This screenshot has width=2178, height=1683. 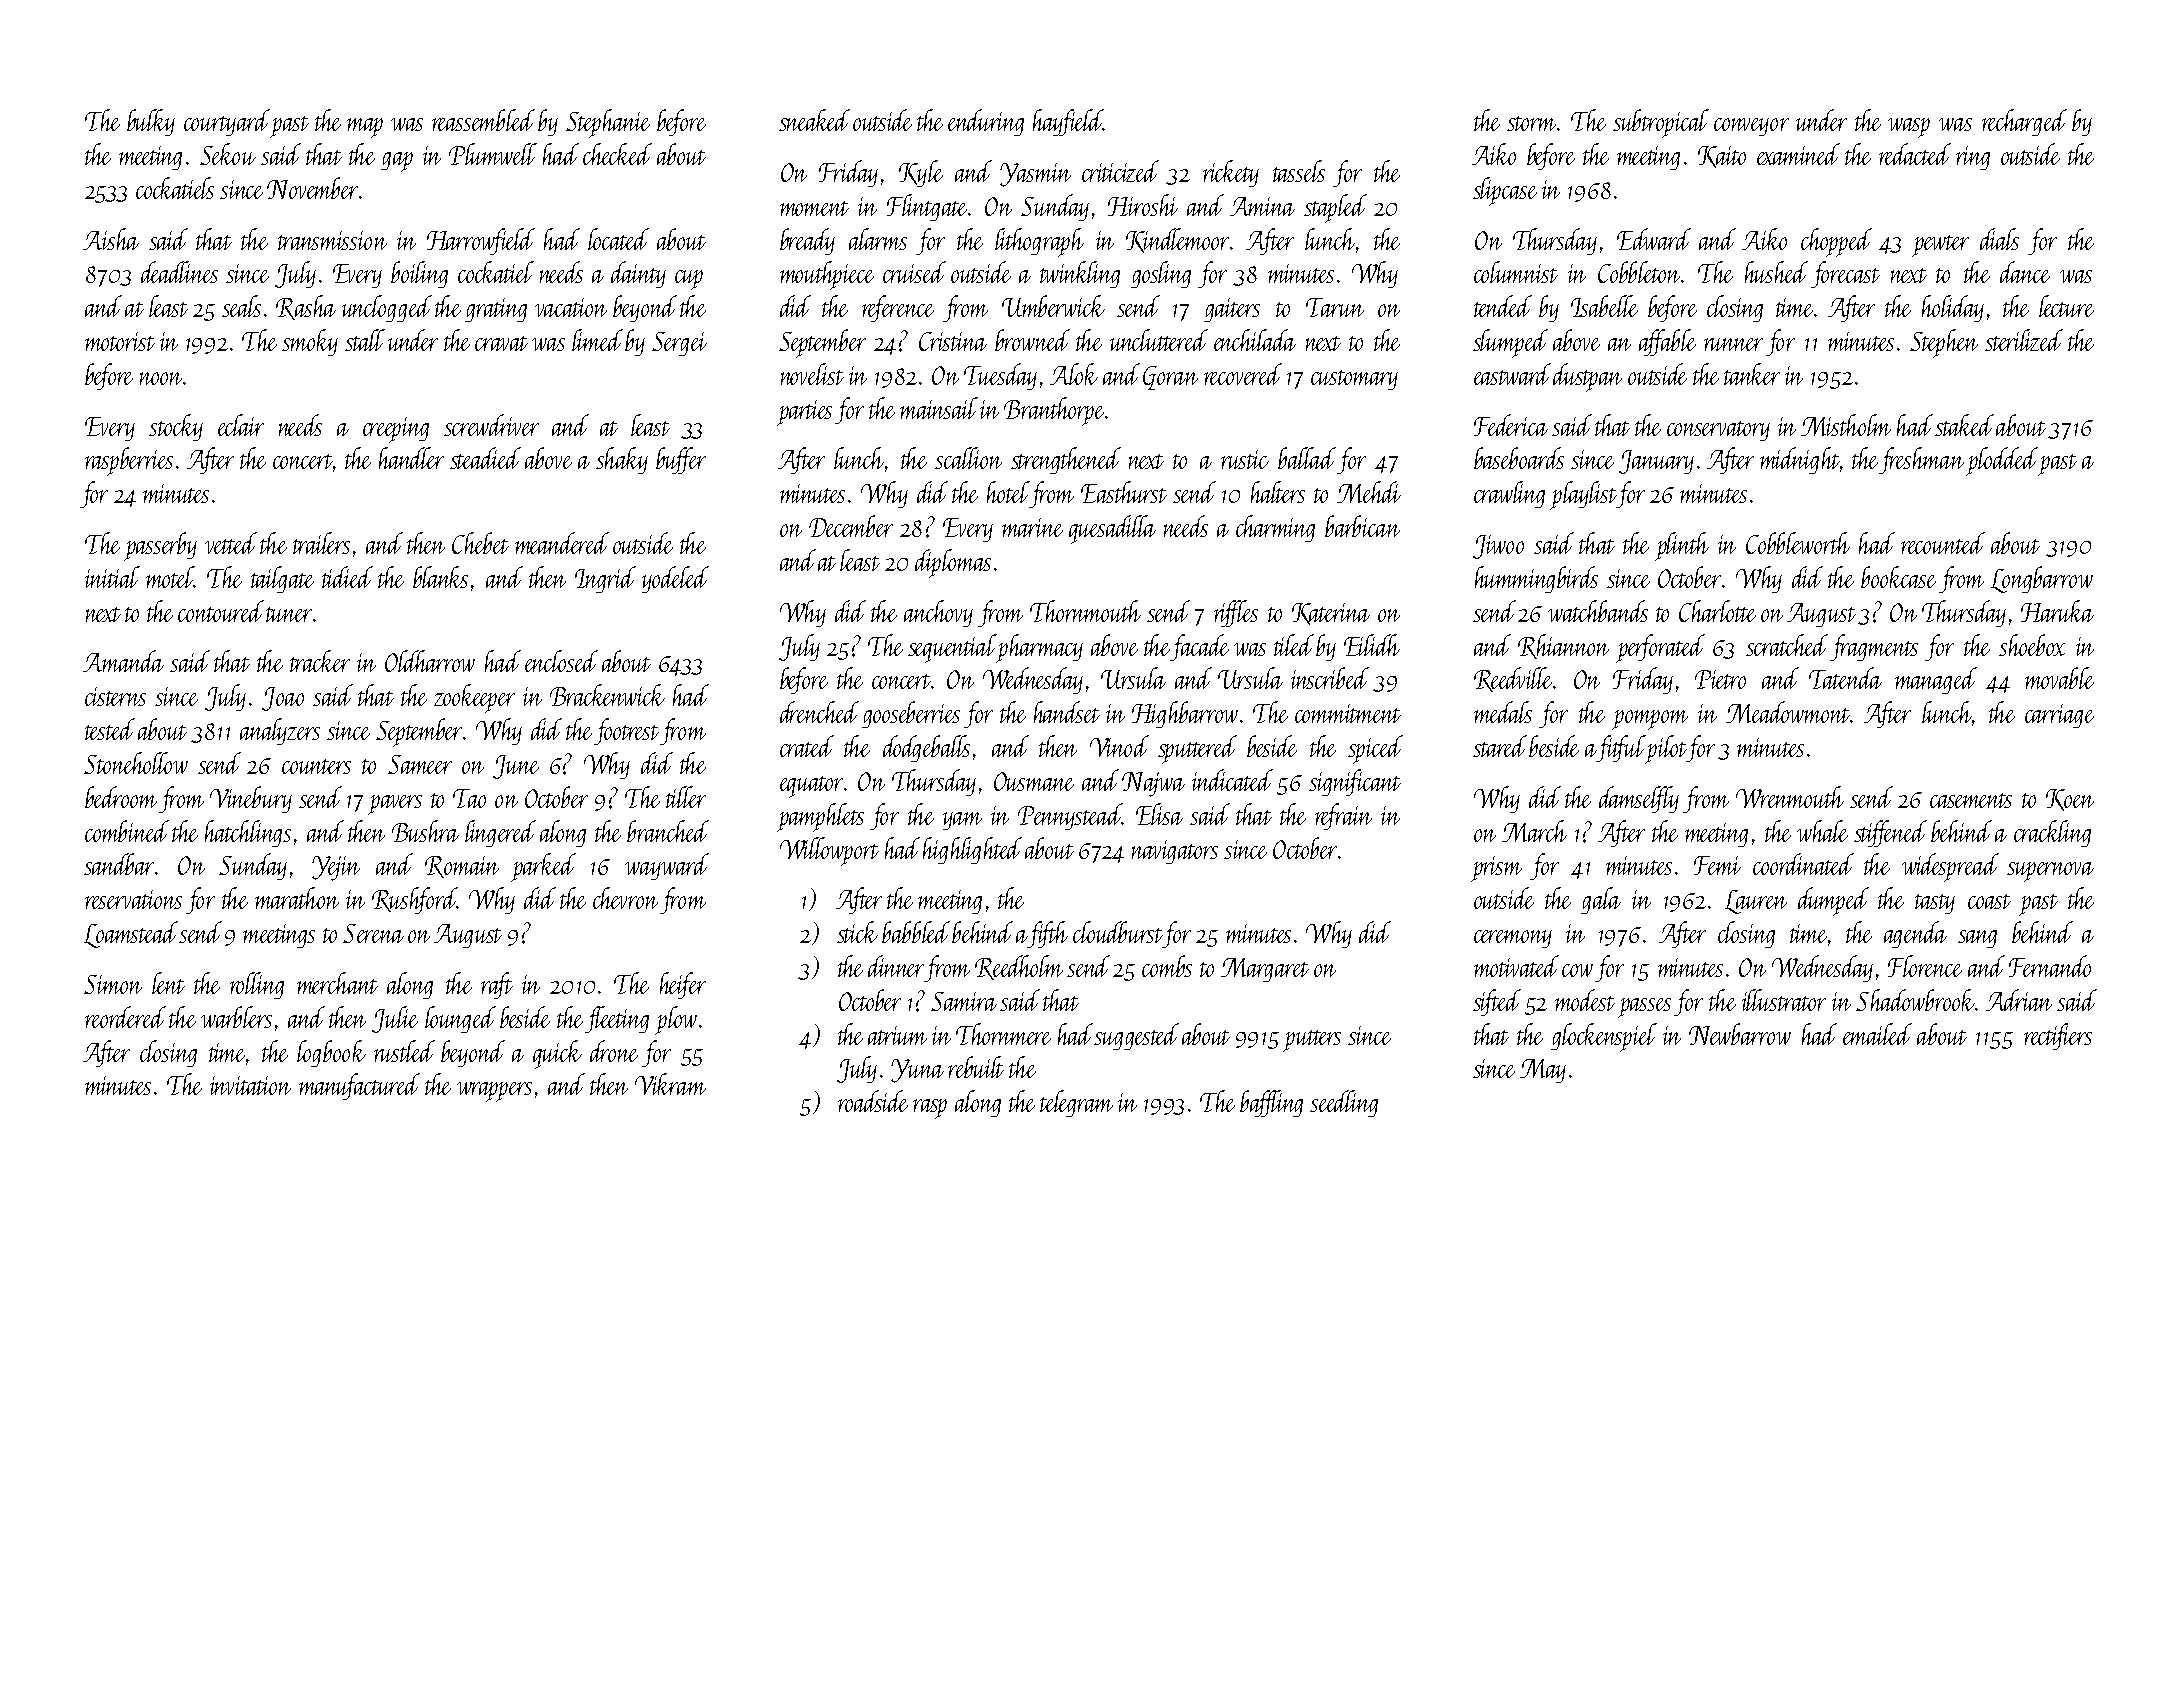 I want to click on rectifiers, so click(x=2058, y=1036).
